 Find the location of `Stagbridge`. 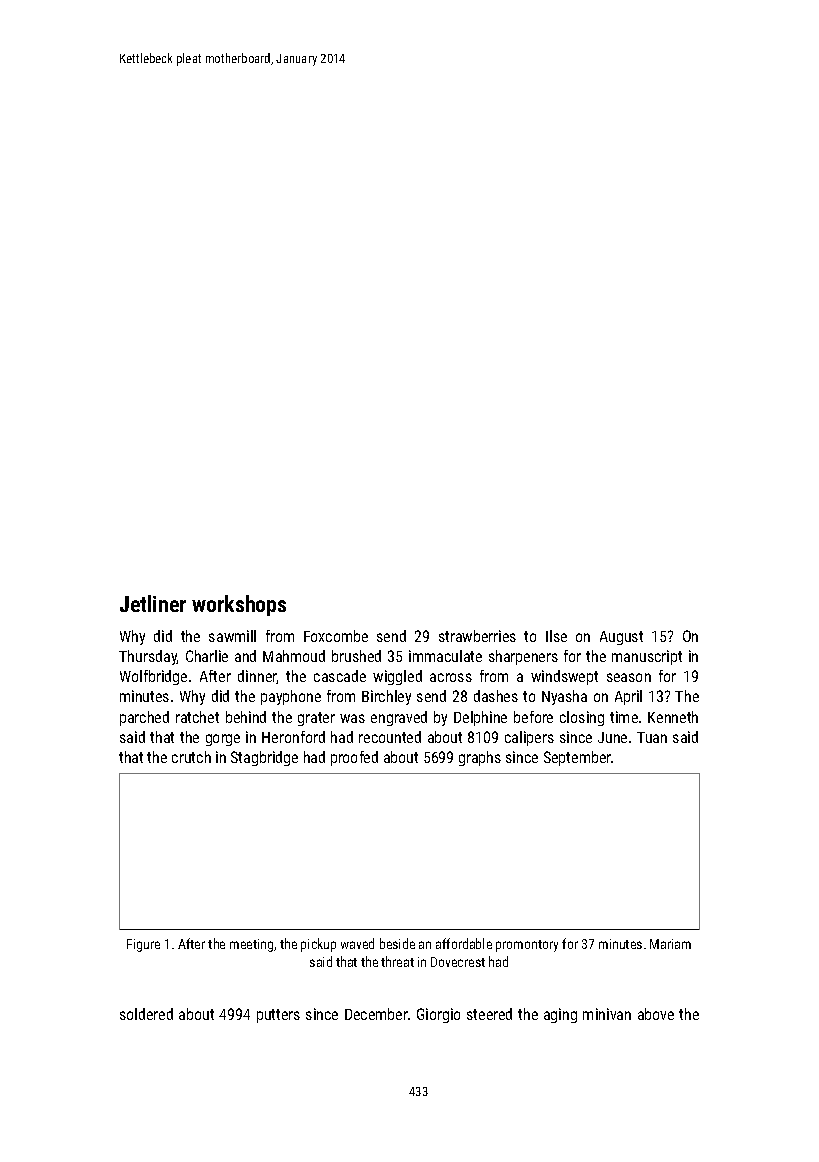

Stagbridge is located at coordinates (264, 758).
